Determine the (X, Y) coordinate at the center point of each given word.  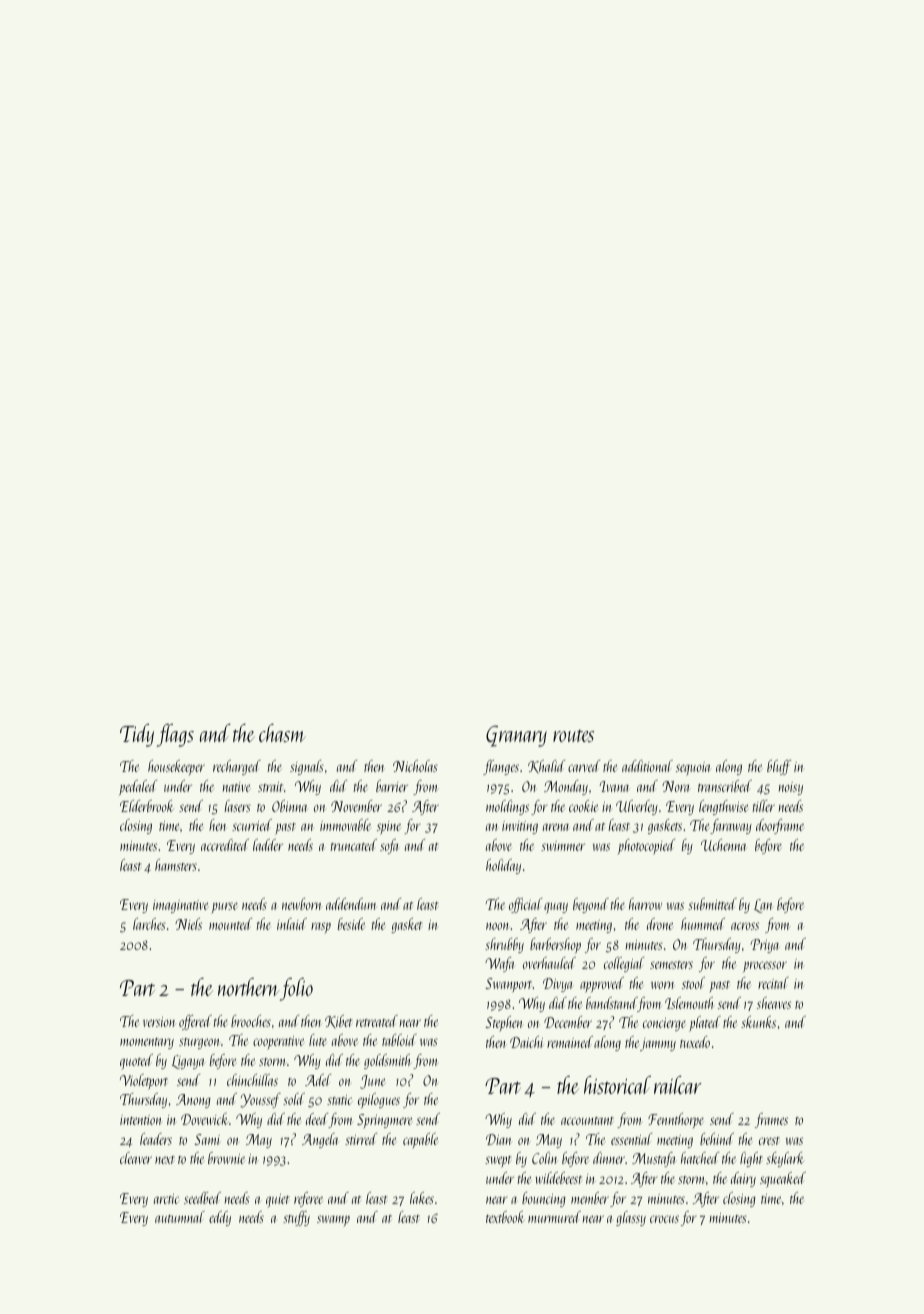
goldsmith (387, 1061)
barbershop (555, 945)
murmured (554, 1217)
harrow (645, 904)
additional (647, 766)
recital (773, 983)
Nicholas (415, 766)
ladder (268, 845)
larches (149, 924)
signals (307, 767)
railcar (678, 1085)
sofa (389, 846)
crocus (664, 1219)
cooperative (278, 1043)
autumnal (180, 1217)
